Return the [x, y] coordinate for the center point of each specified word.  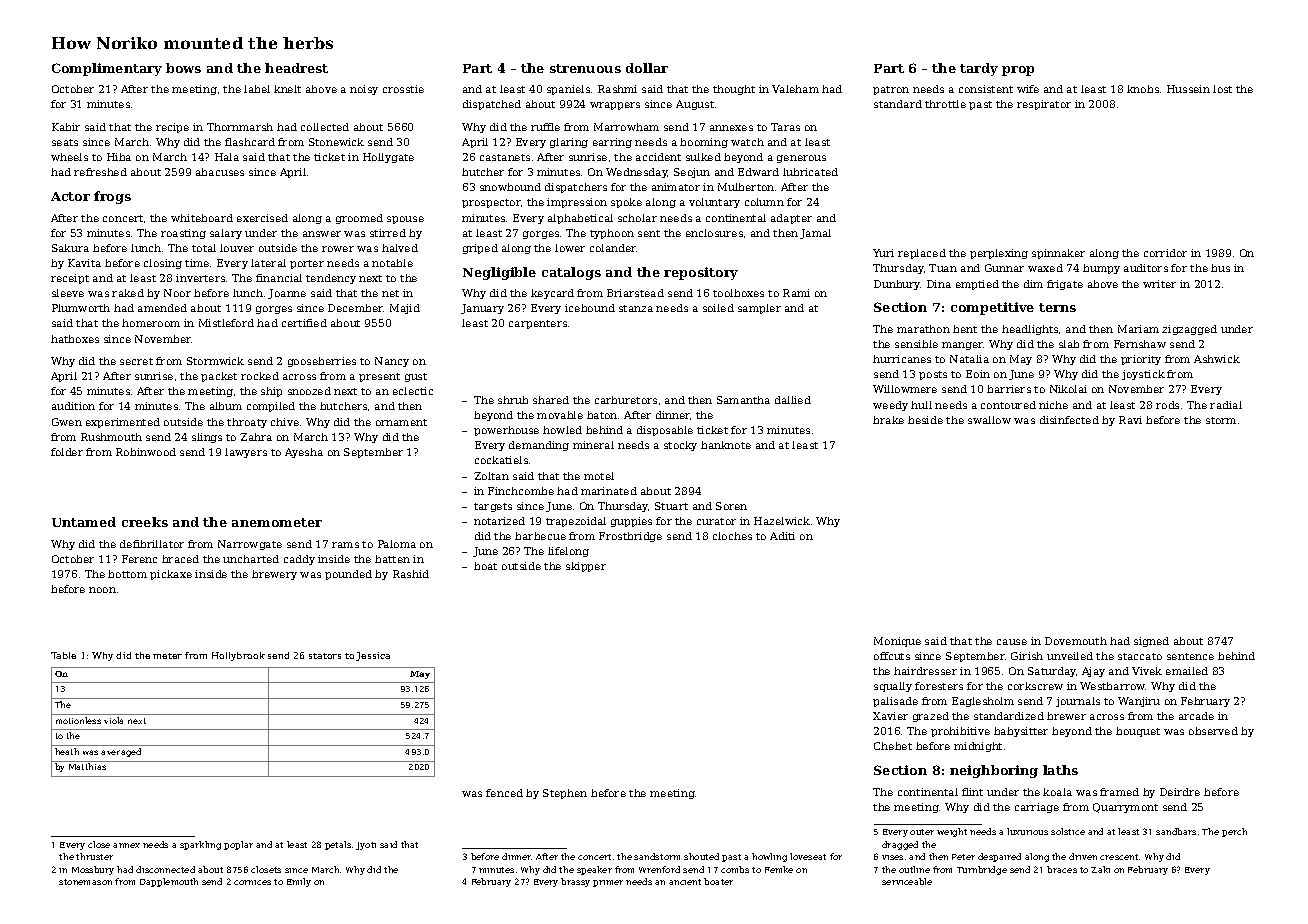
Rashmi [617, 89]
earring [612, 143]
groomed [359, 219]
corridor [1165, 253]
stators [325, 656]
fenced [504, 793]
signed [1151, 642]
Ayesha [304, 453]
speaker [594, 870]
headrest [296, 68]
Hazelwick [782, 521]
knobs [1143, 89]
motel [599, 476]
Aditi [782, 536]
